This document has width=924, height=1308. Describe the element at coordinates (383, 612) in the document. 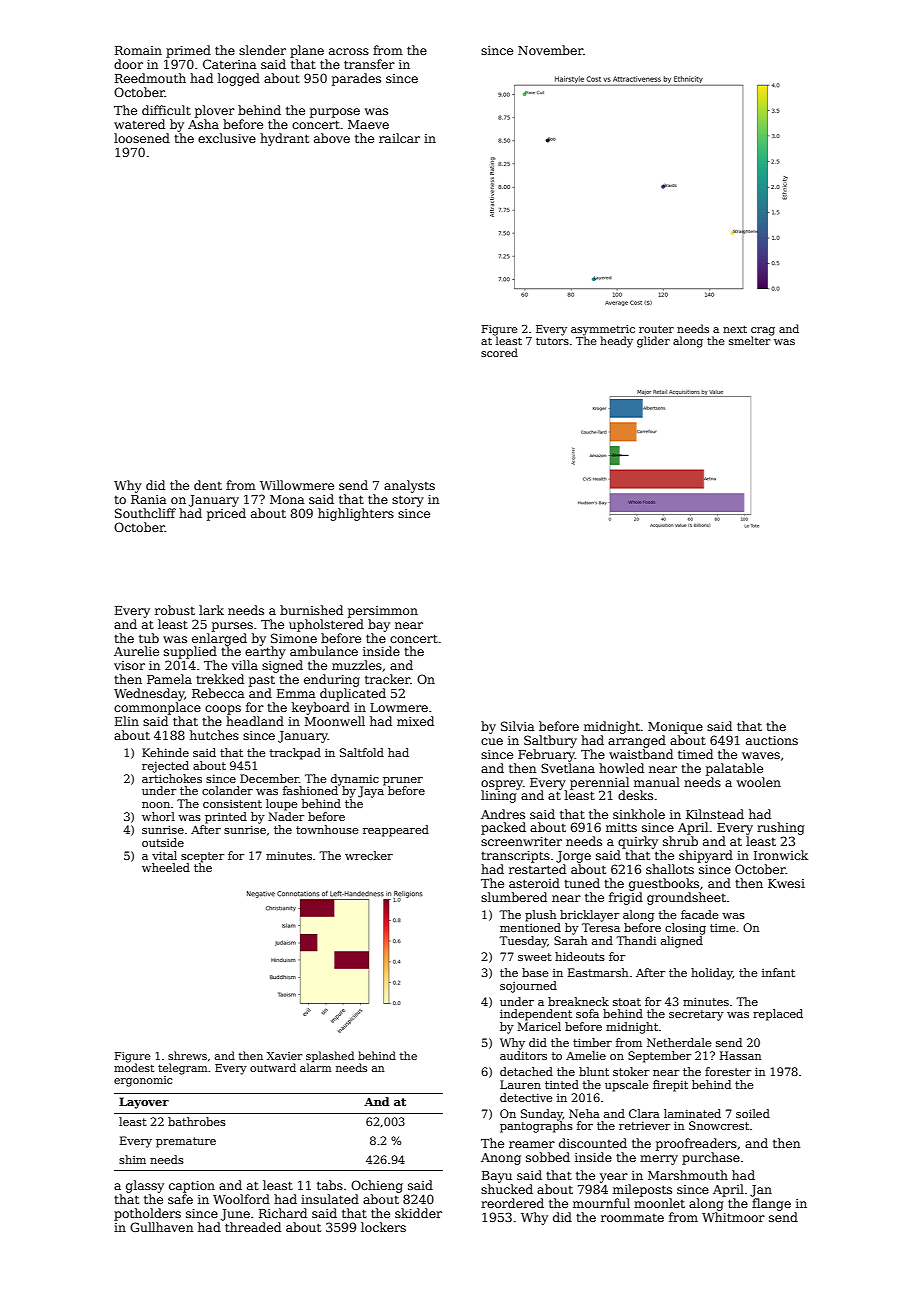

I see `persimmon` at that location.
